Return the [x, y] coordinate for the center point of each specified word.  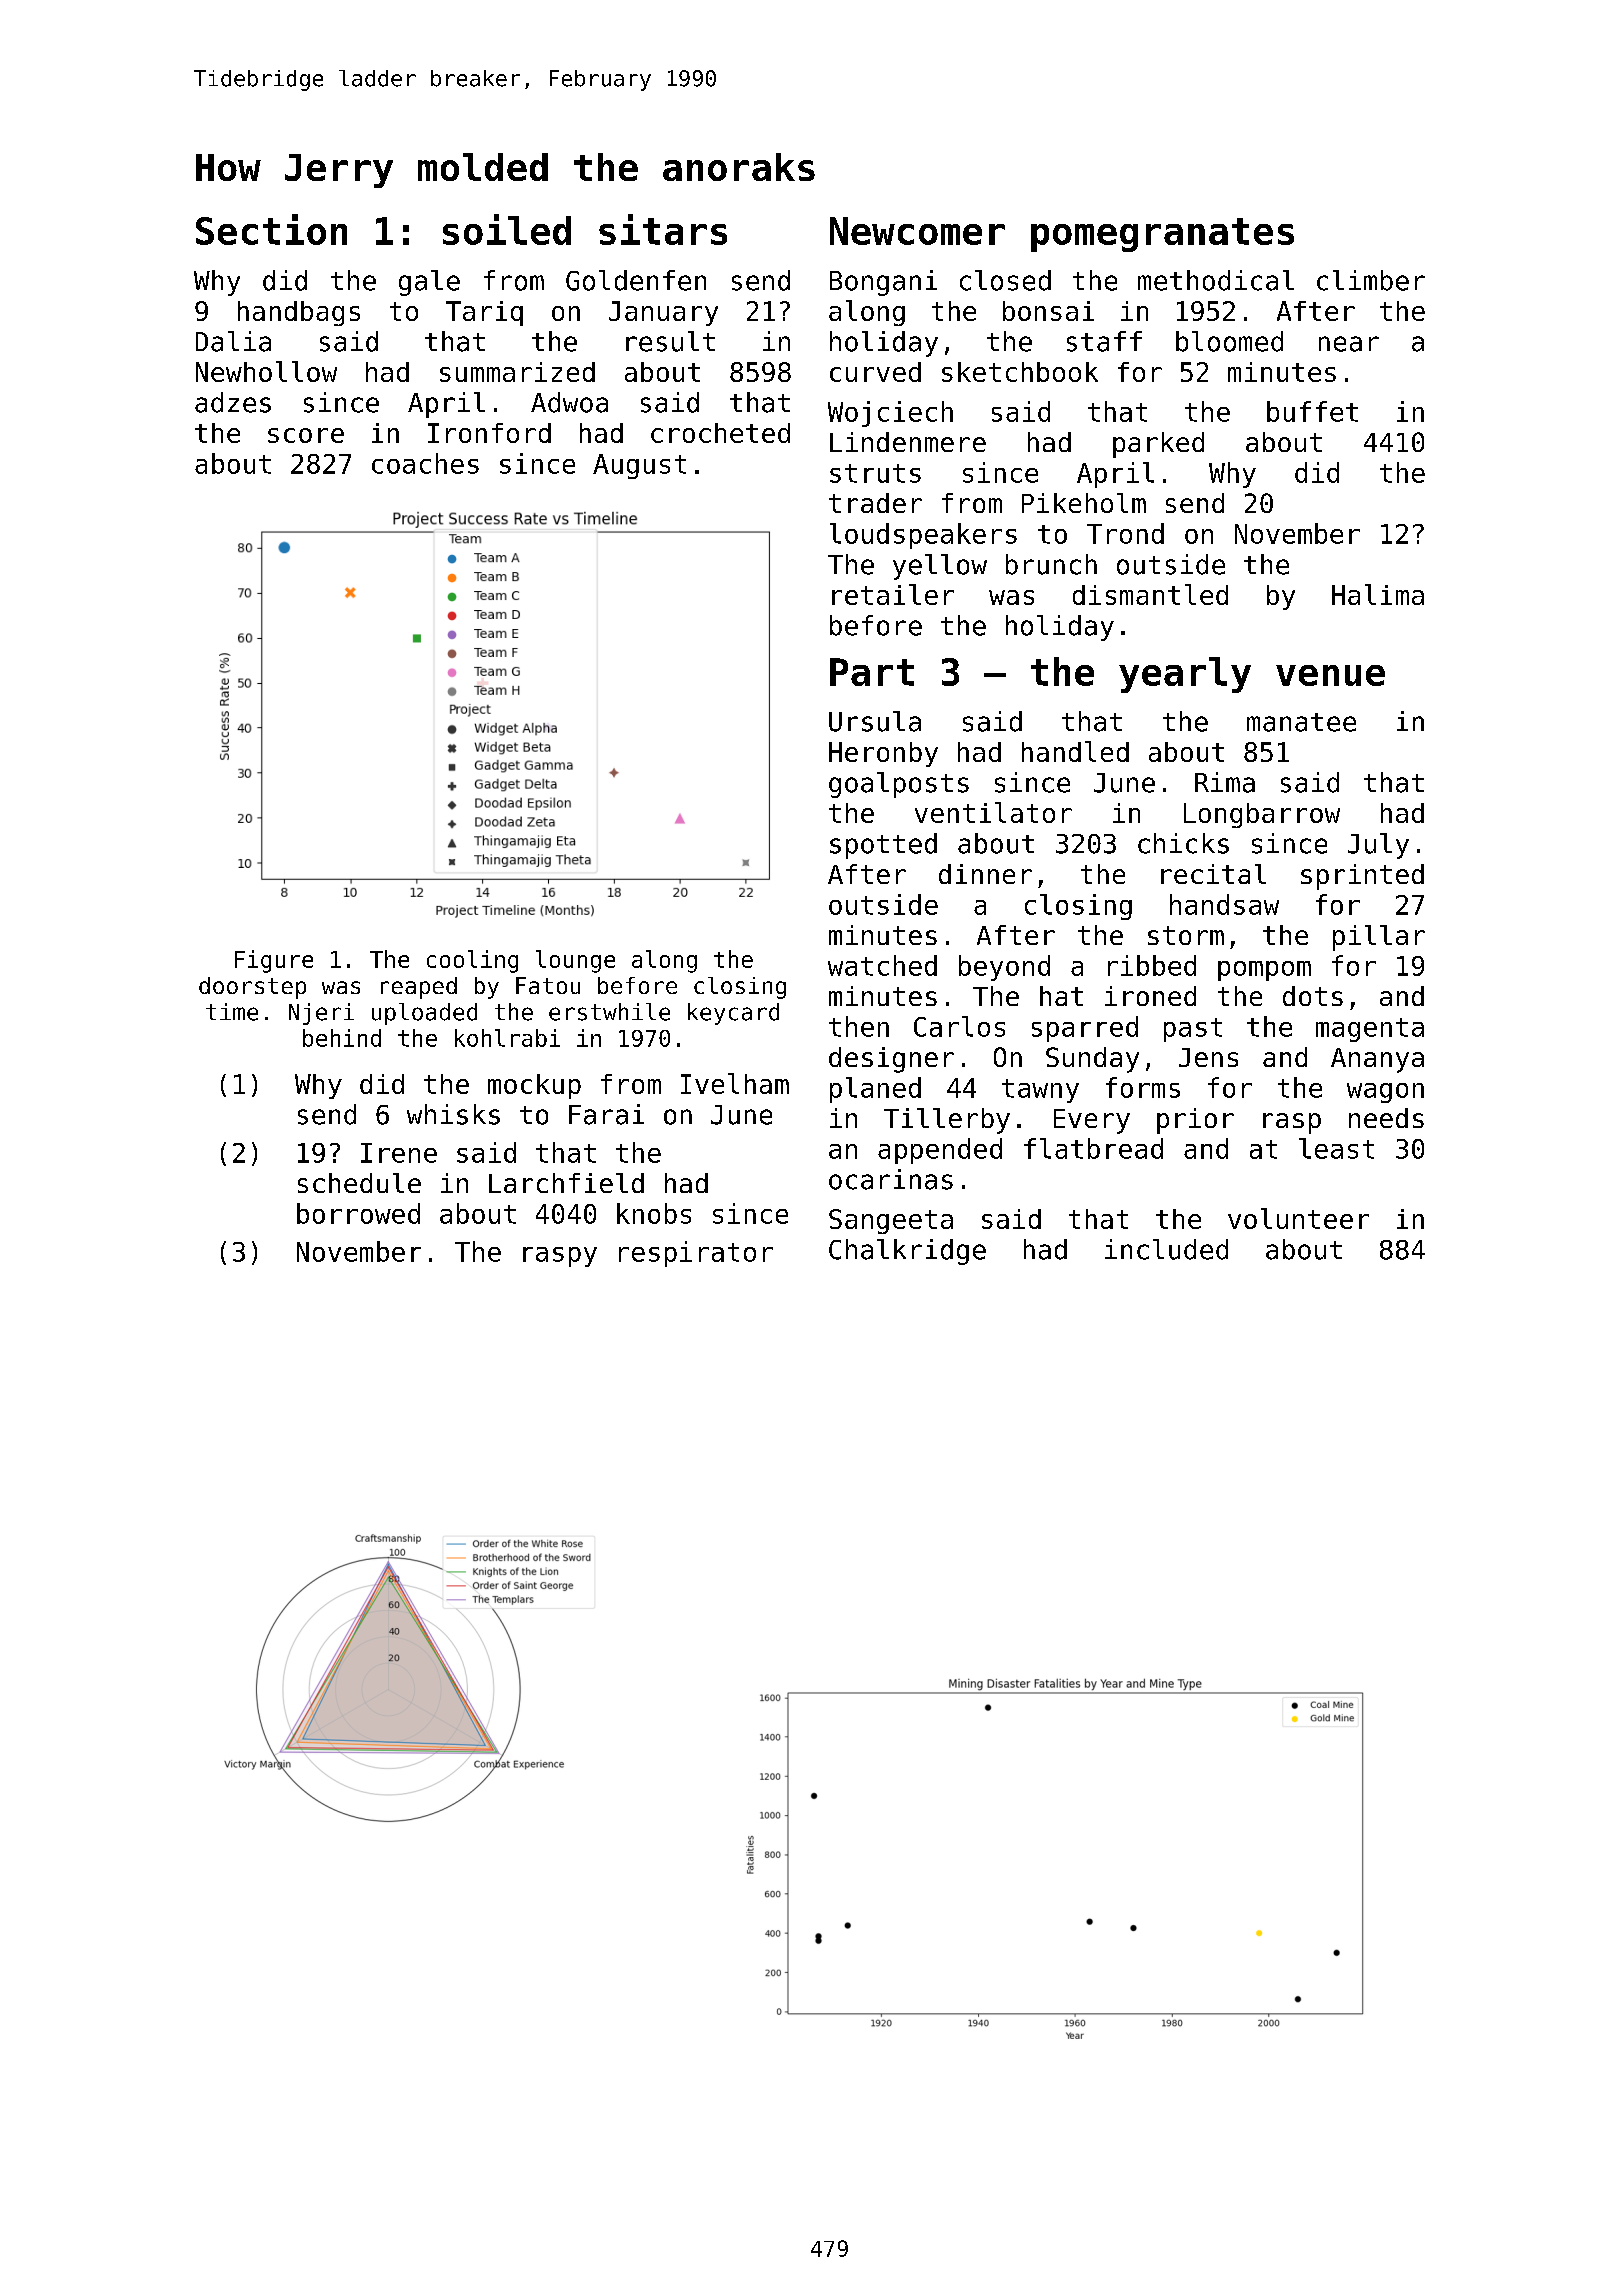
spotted [883, 846]
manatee [1301, 722]
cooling [472, 961]
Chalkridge [907, 1252]
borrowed [358, 1213]
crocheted [720, 433]
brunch [1051, 564]
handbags [299, 313]
